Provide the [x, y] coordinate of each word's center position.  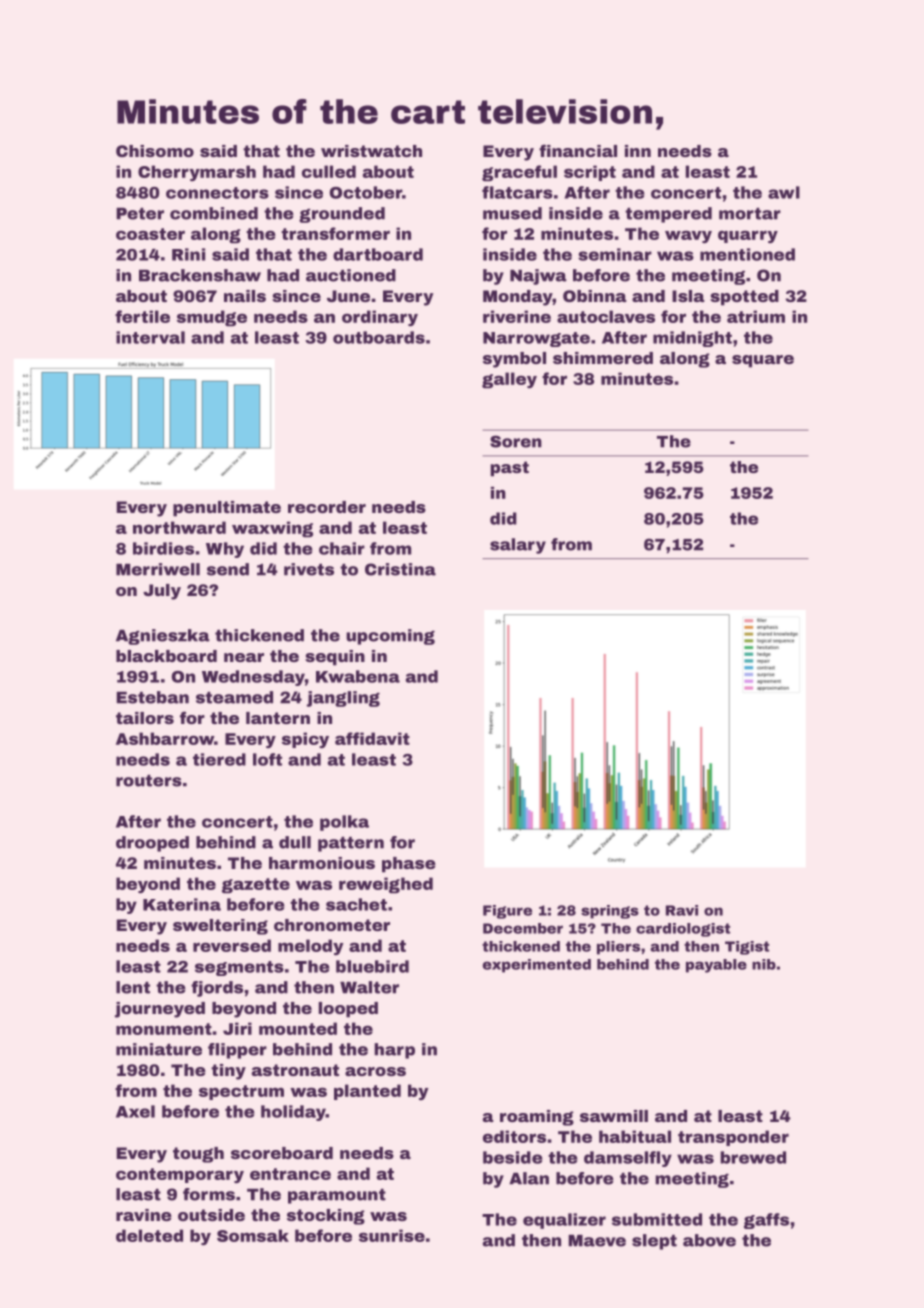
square [763, 361]
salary [518, 546]
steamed [234, 697]
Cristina [400, 569]
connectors [217, 193]
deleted [149, 1235]
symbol [514, 360]
